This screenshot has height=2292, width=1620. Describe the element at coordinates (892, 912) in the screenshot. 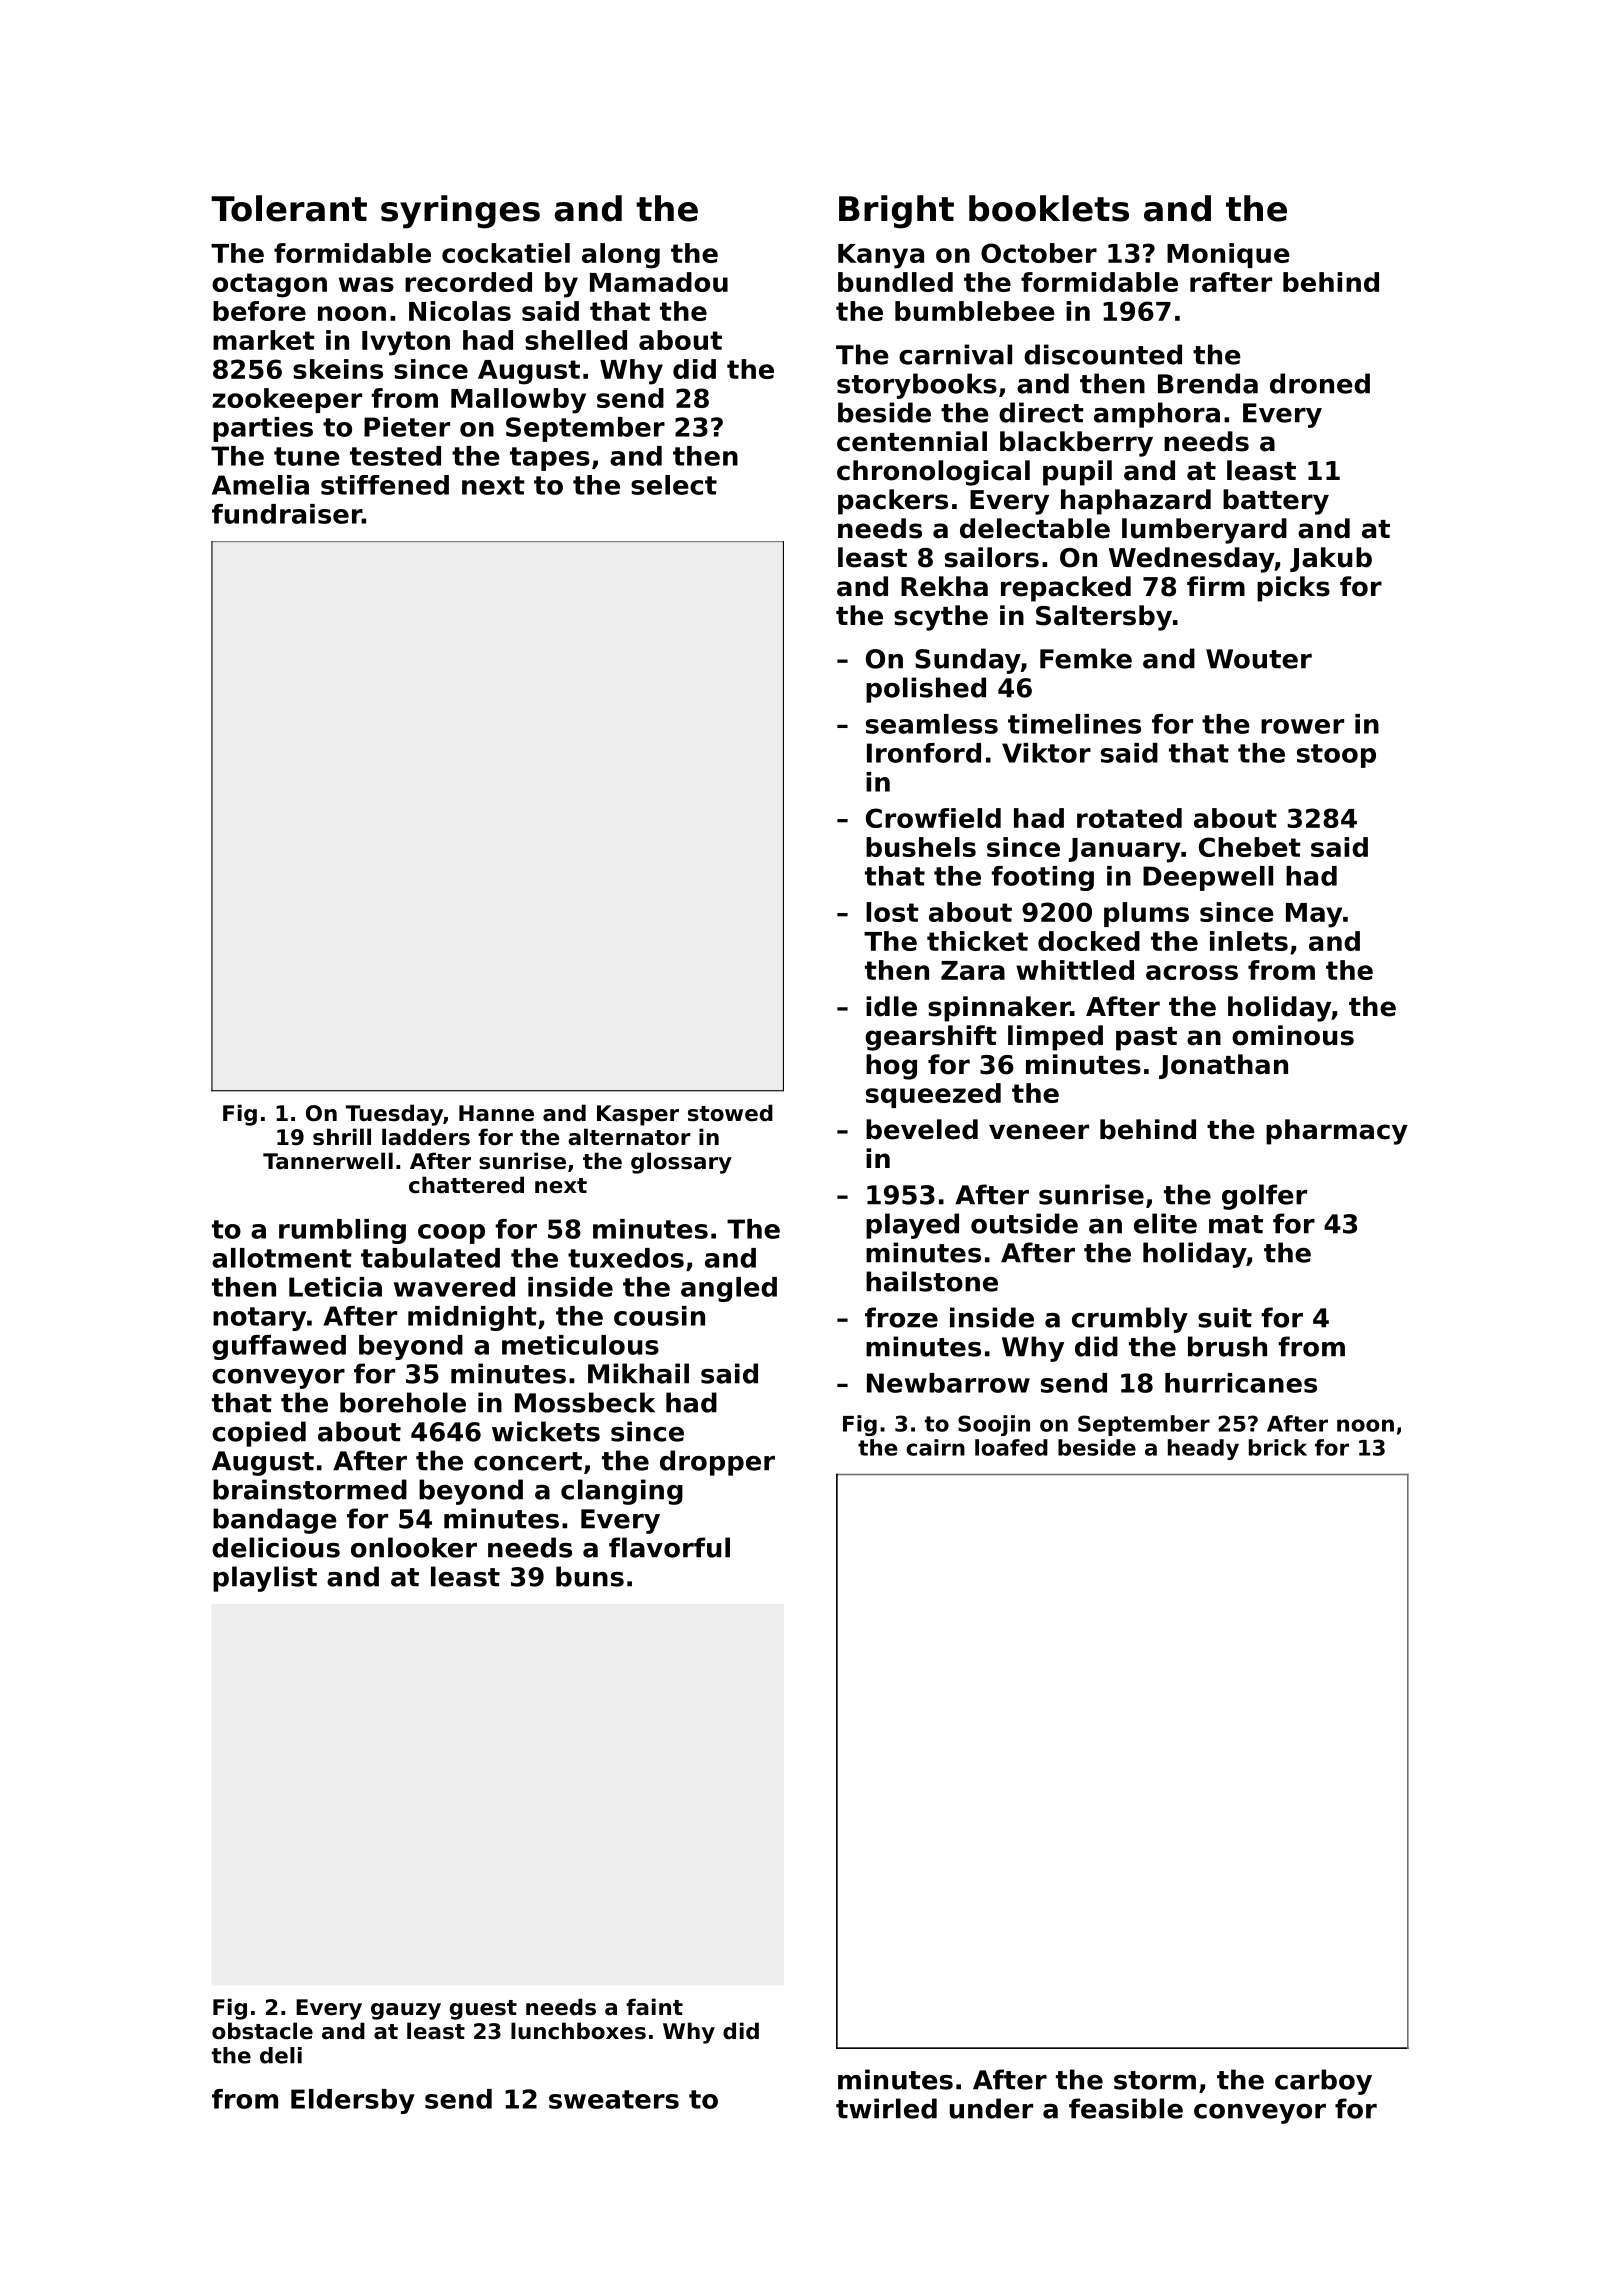

I see `lost` at that location.
